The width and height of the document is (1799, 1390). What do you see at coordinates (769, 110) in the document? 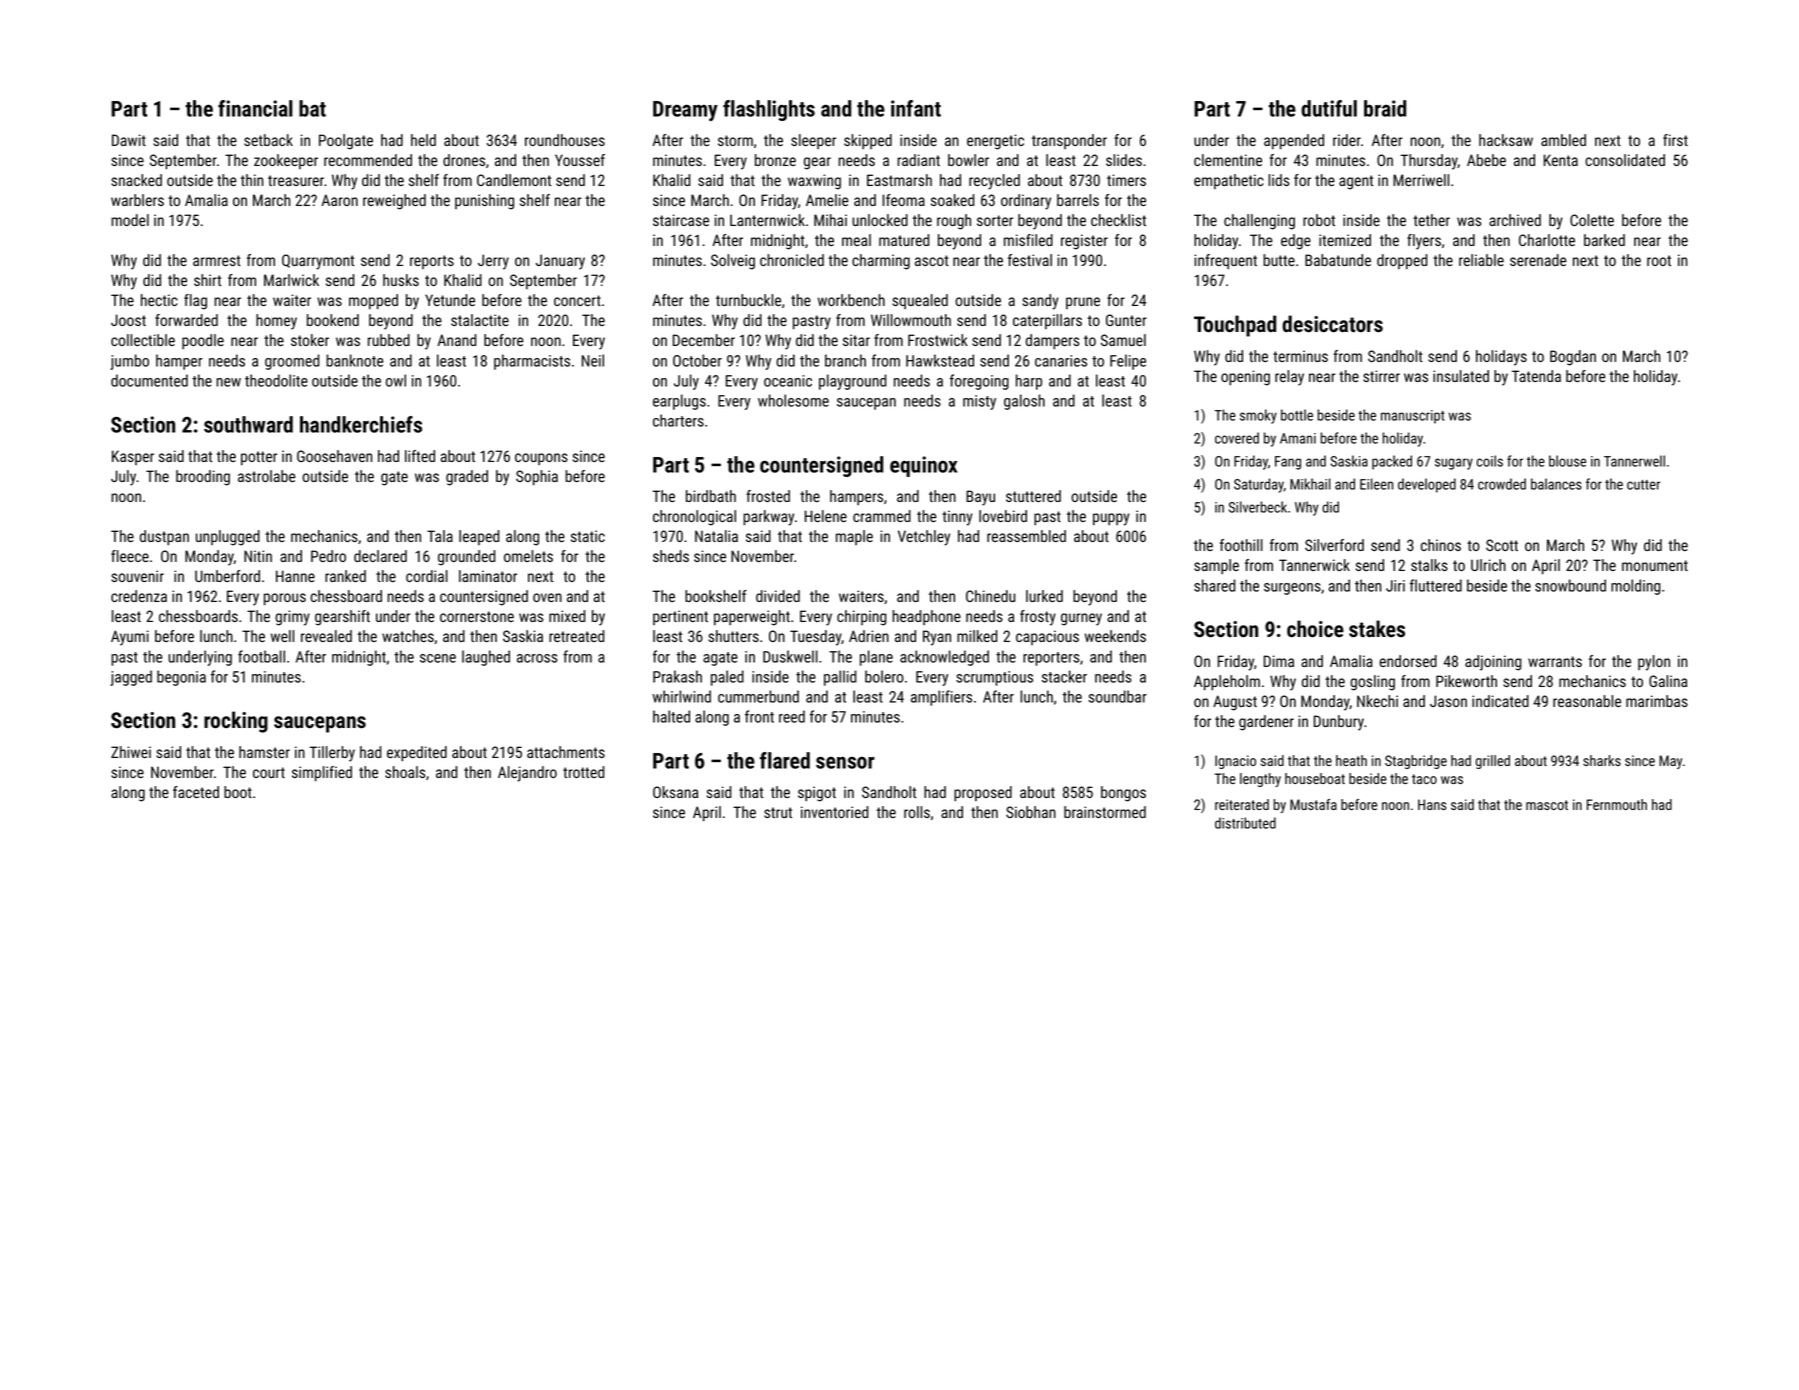
I see `flashlights` at bounding box center [769, 110].
